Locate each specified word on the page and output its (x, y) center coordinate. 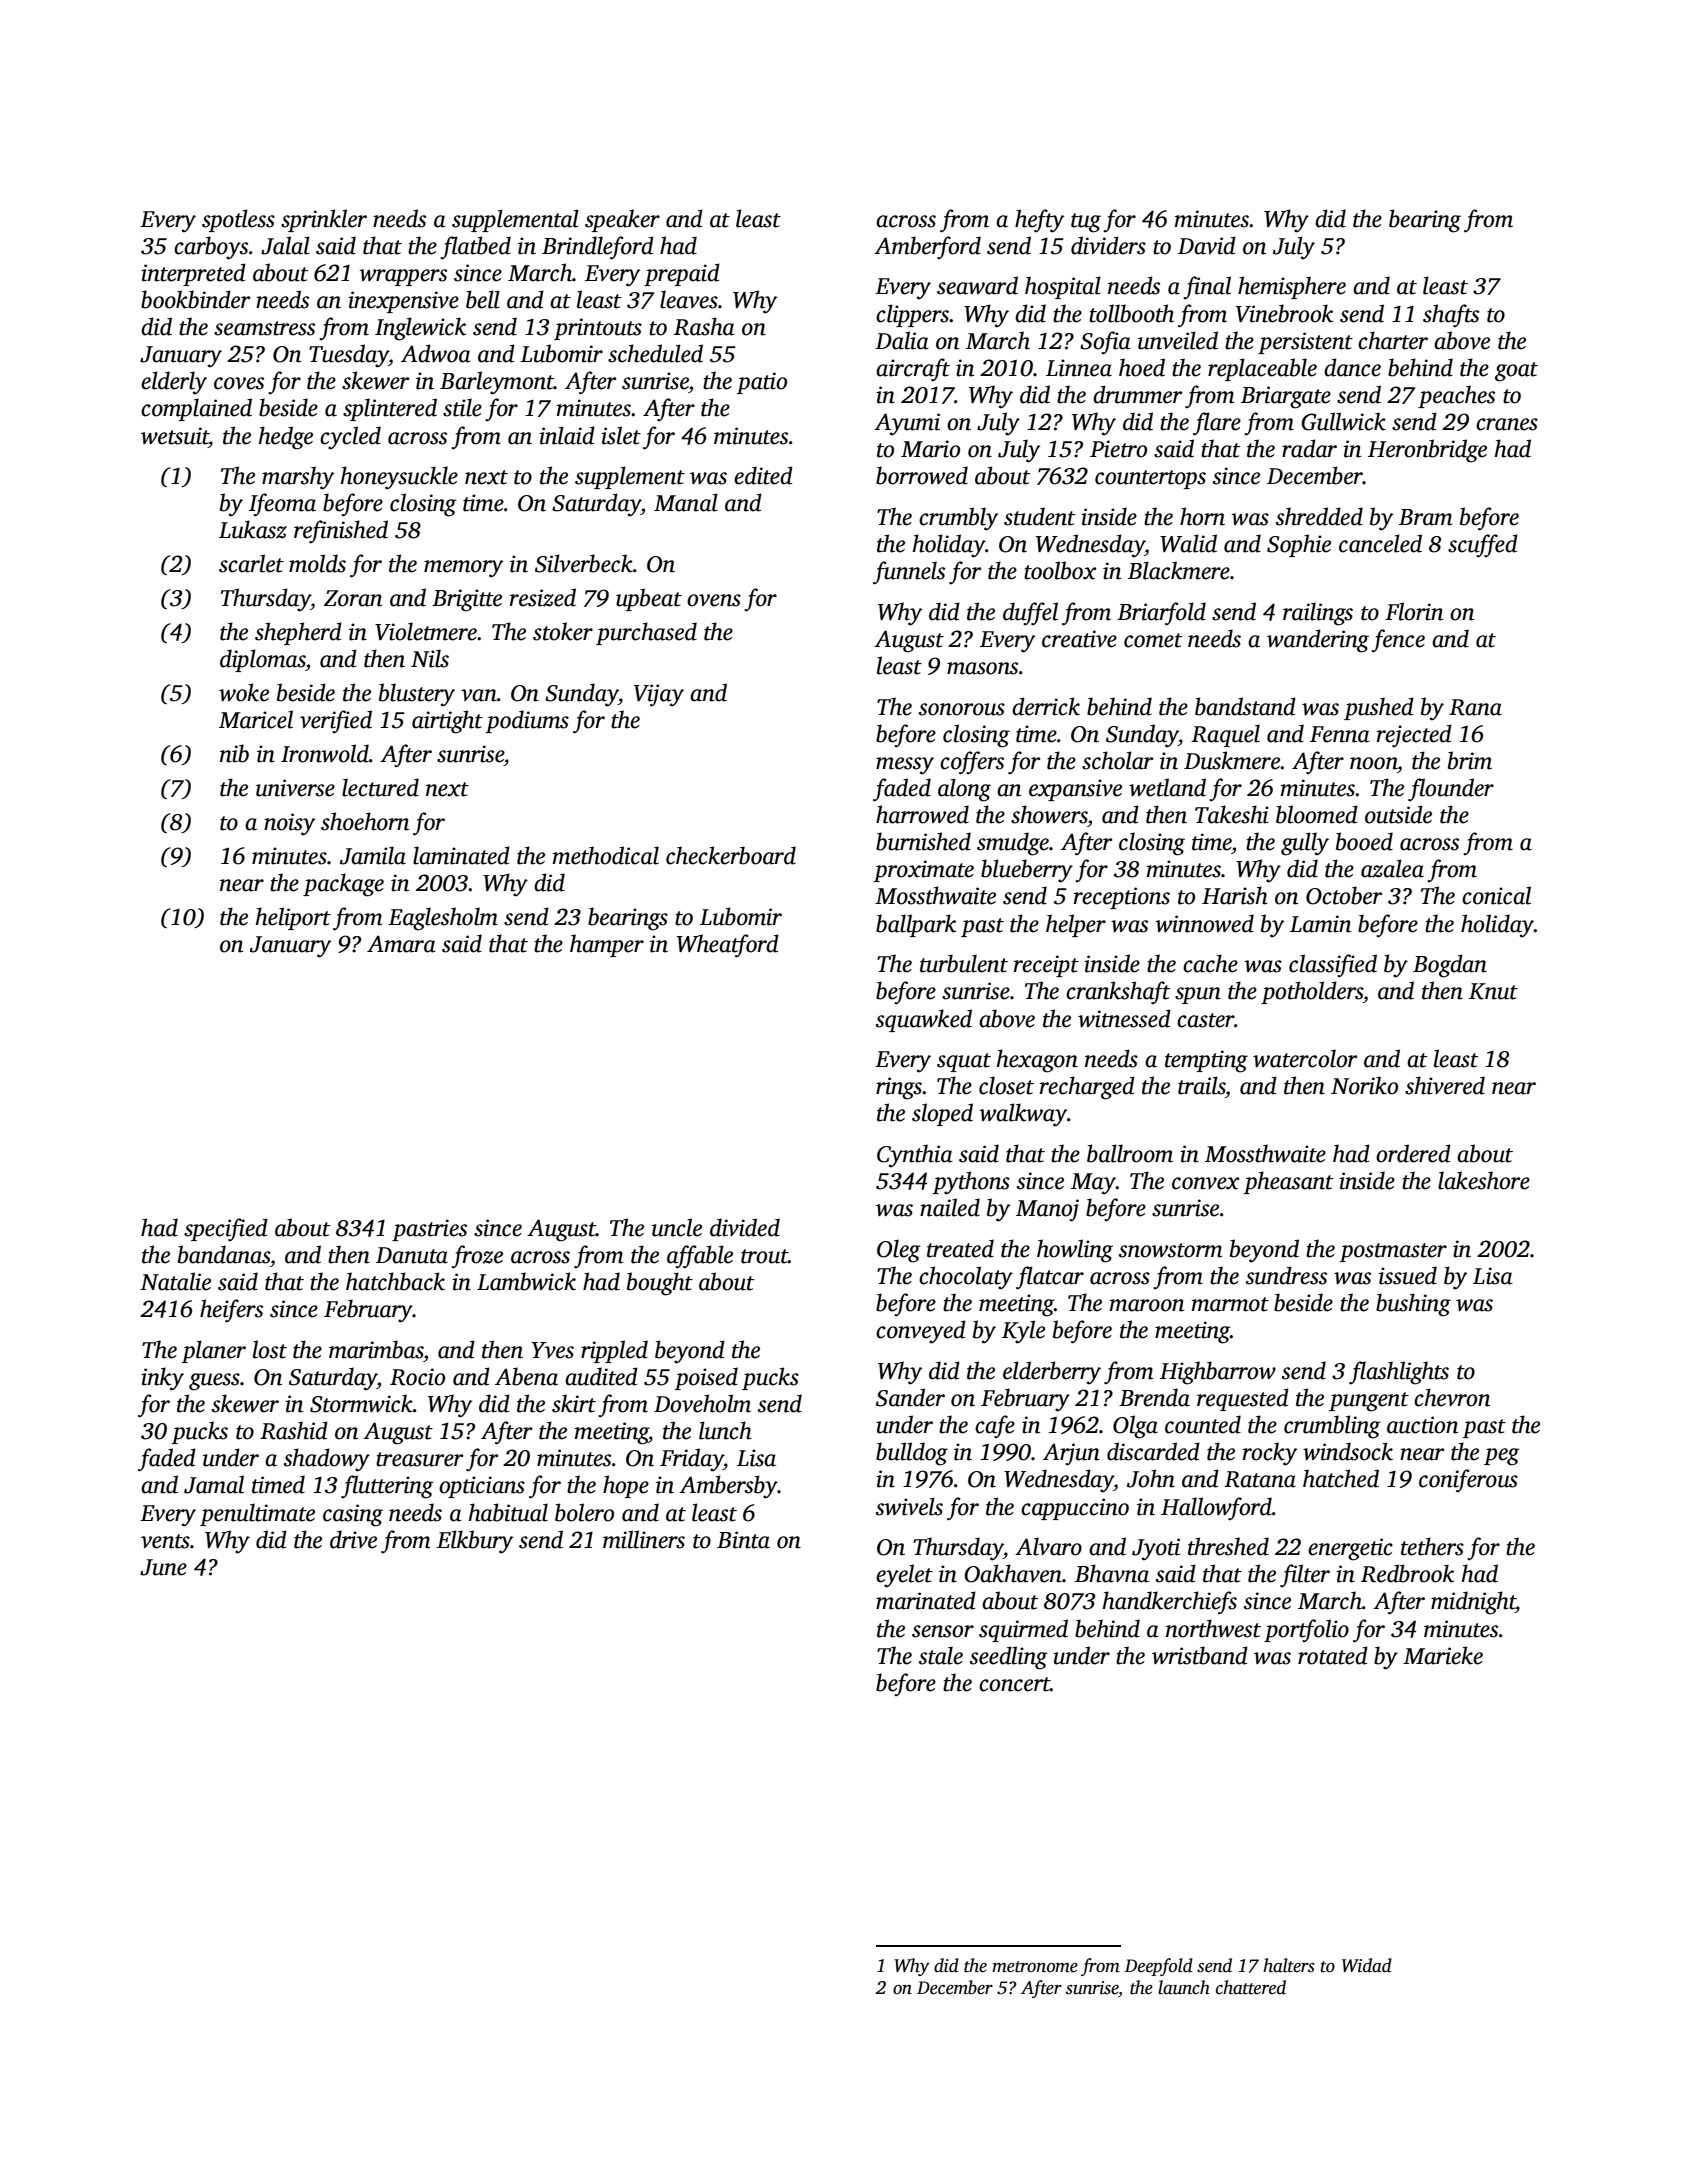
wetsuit (175, 436)
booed (1364, 841)
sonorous (962, 709)
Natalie (175, 1281)
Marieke (1443, 1655)
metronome (1035, 1967)
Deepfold (1159, 1967)
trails (1201, 1085)
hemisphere (1292, 287)
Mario (930, 449)
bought (660, 1284)
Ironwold (325, 753)
